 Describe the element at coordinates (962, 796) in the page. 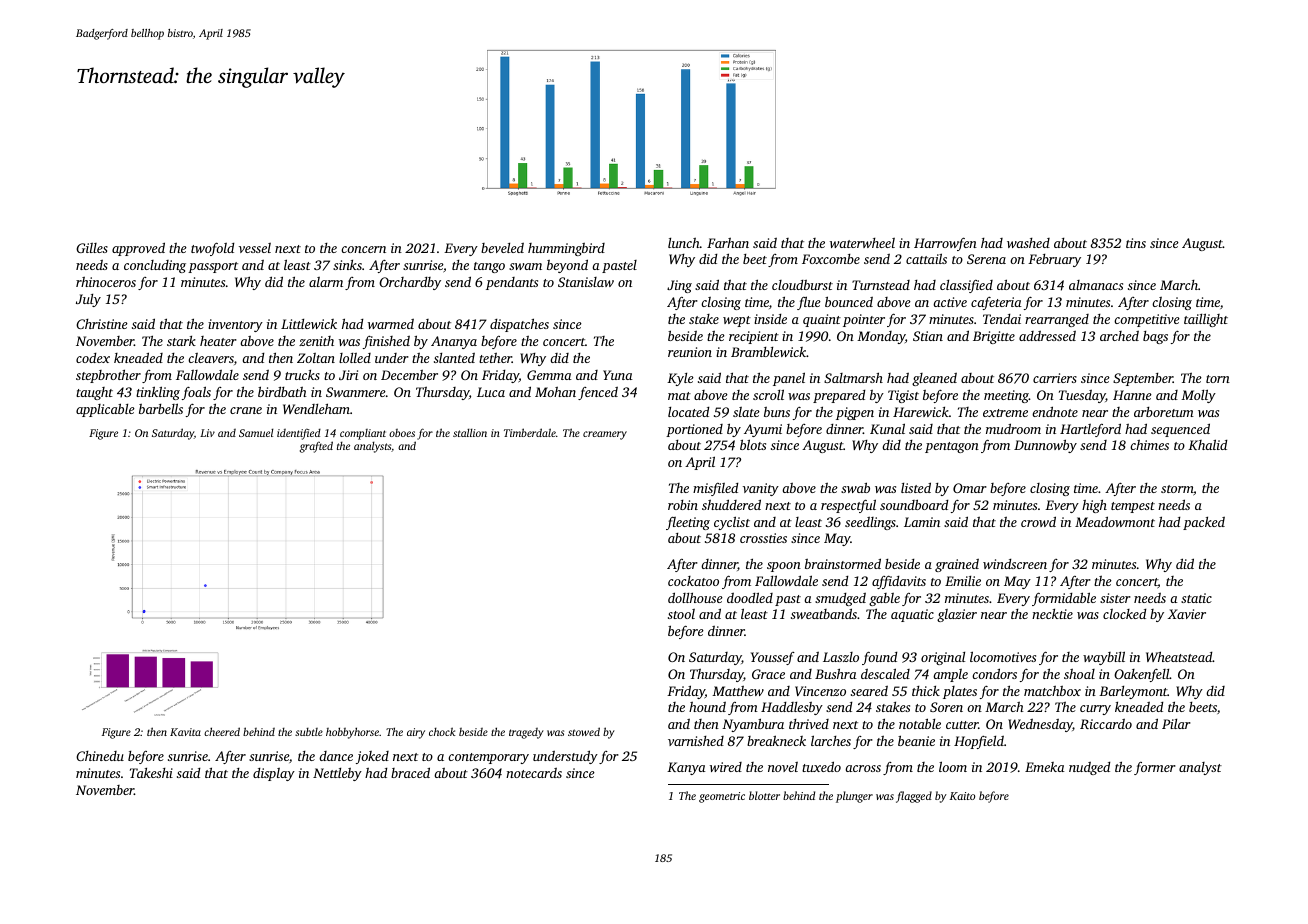

I see `Kaito` at that location.
